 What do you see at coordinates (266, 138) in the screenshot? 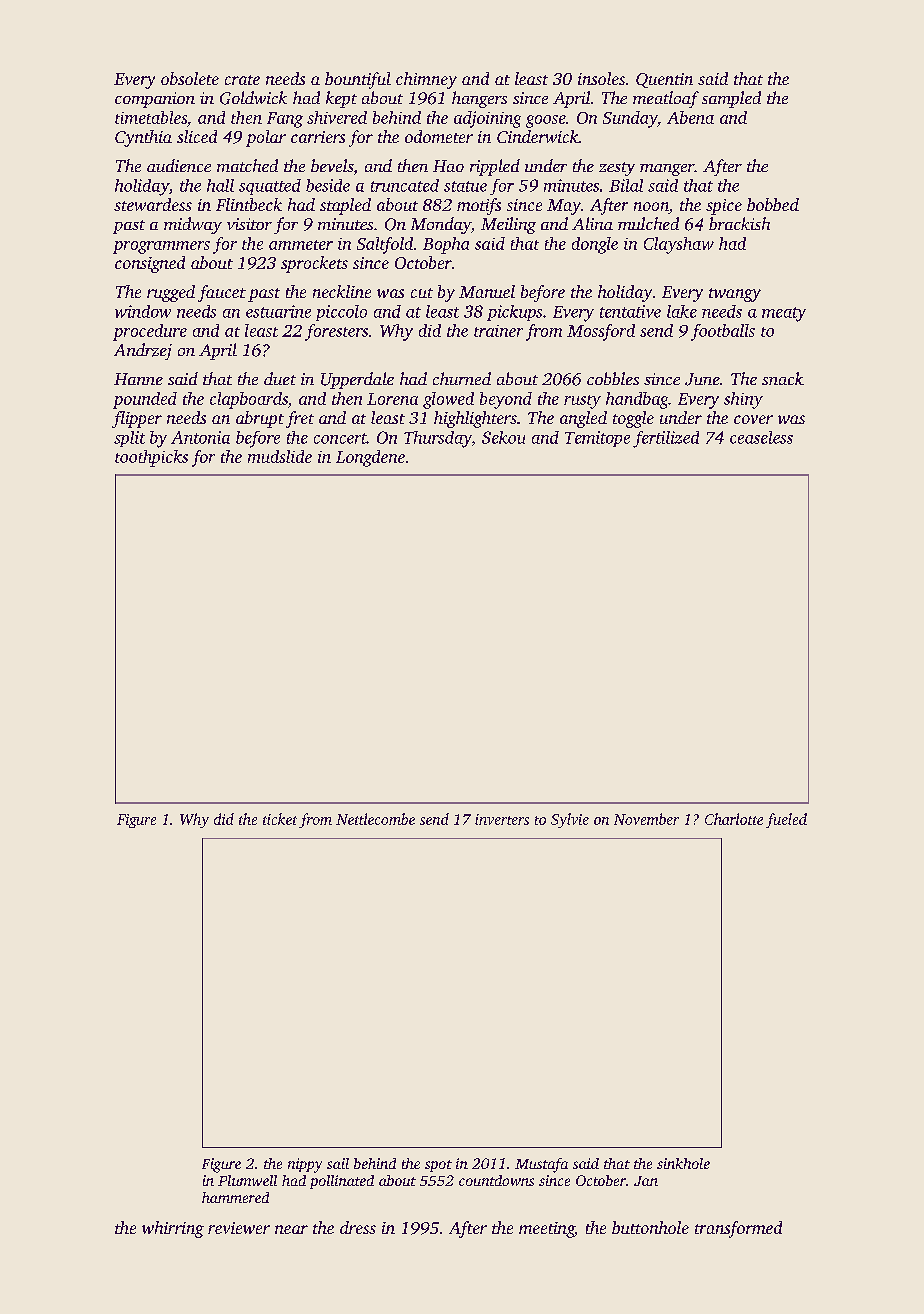
I see `polar` at bounding box center [266, 138].
